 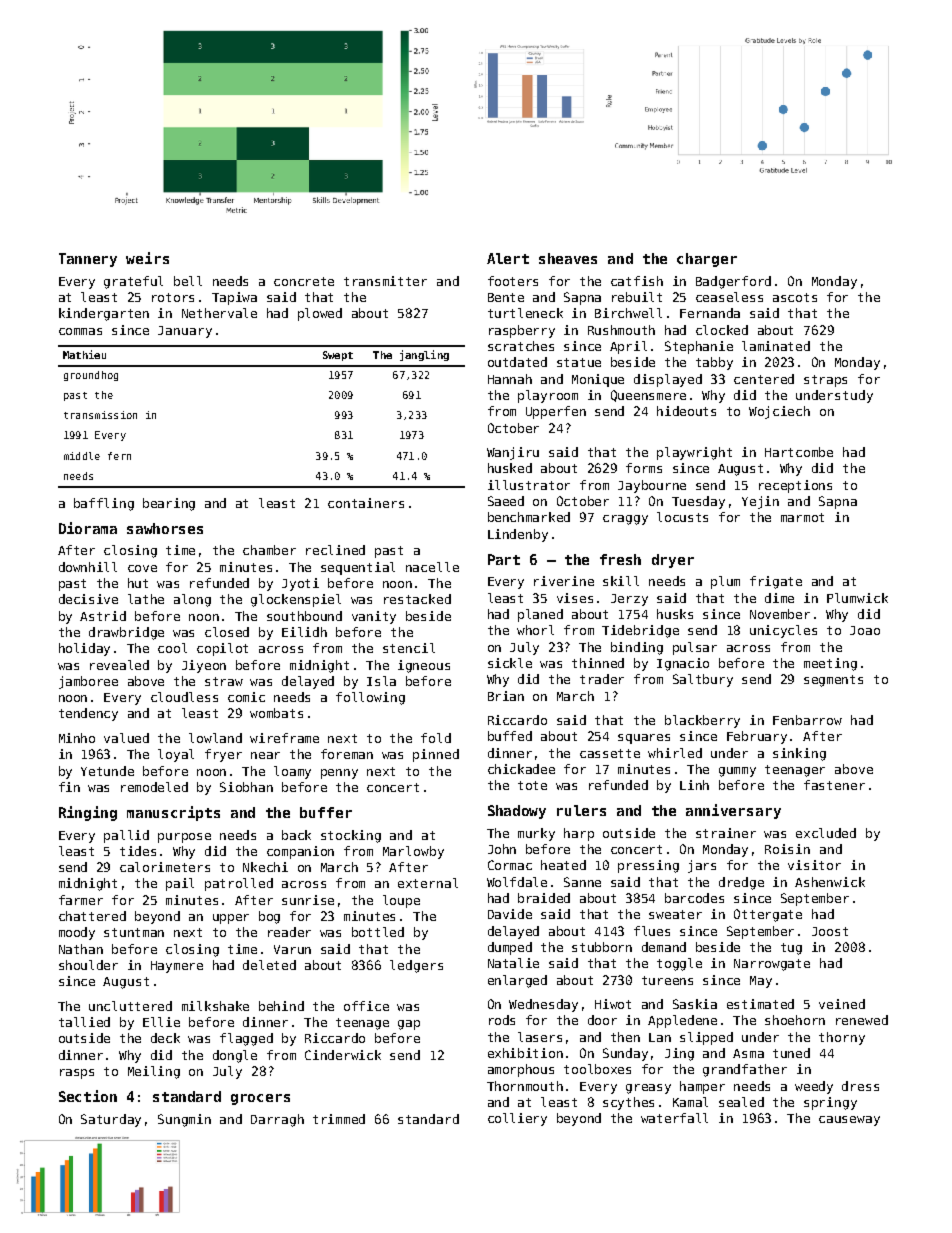 What do you see at coordinates (81, 900) in the screenshot?
I see `farmer` at bounding box center [81, 900].
